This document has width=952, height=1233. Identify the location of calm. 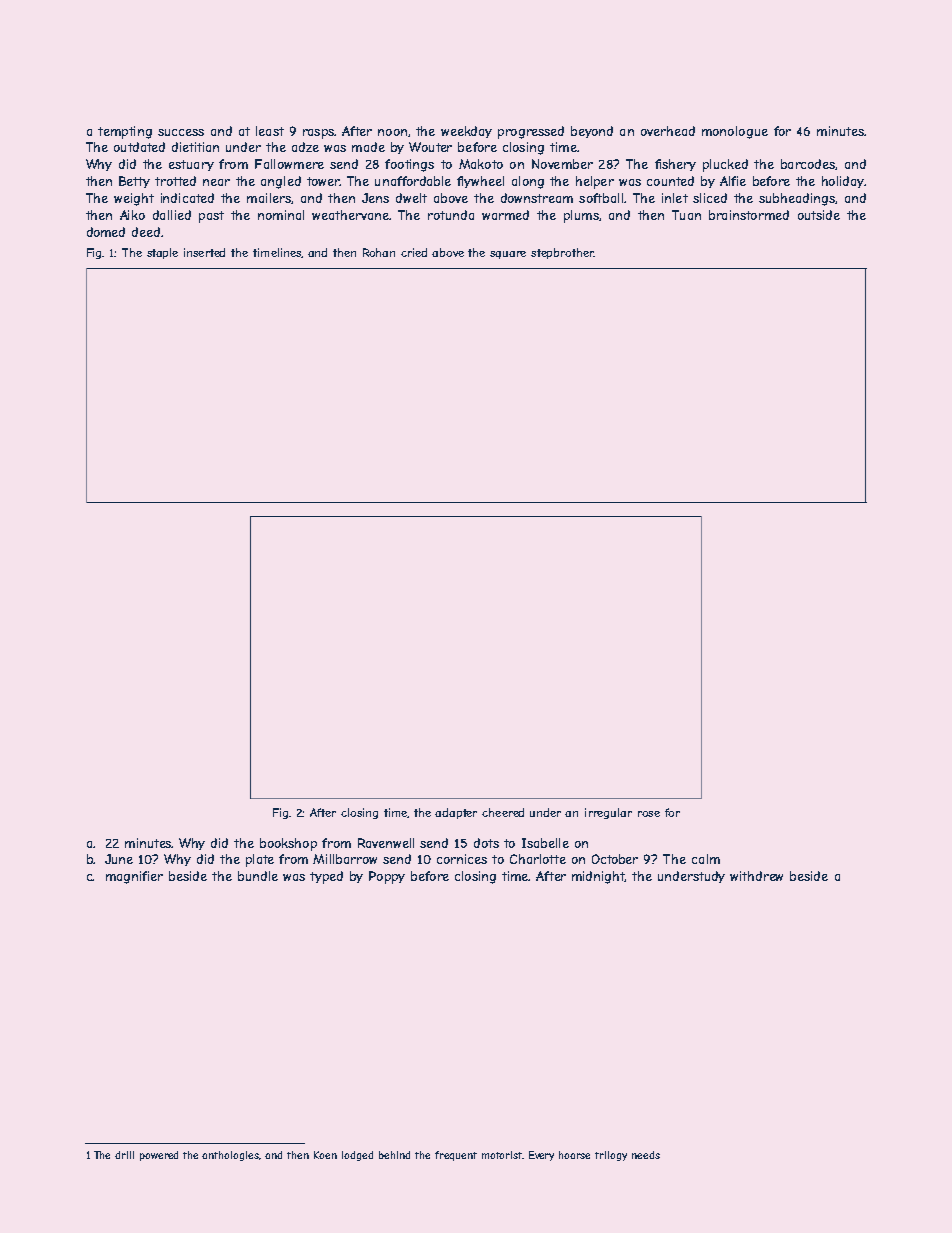
(706, 859).
